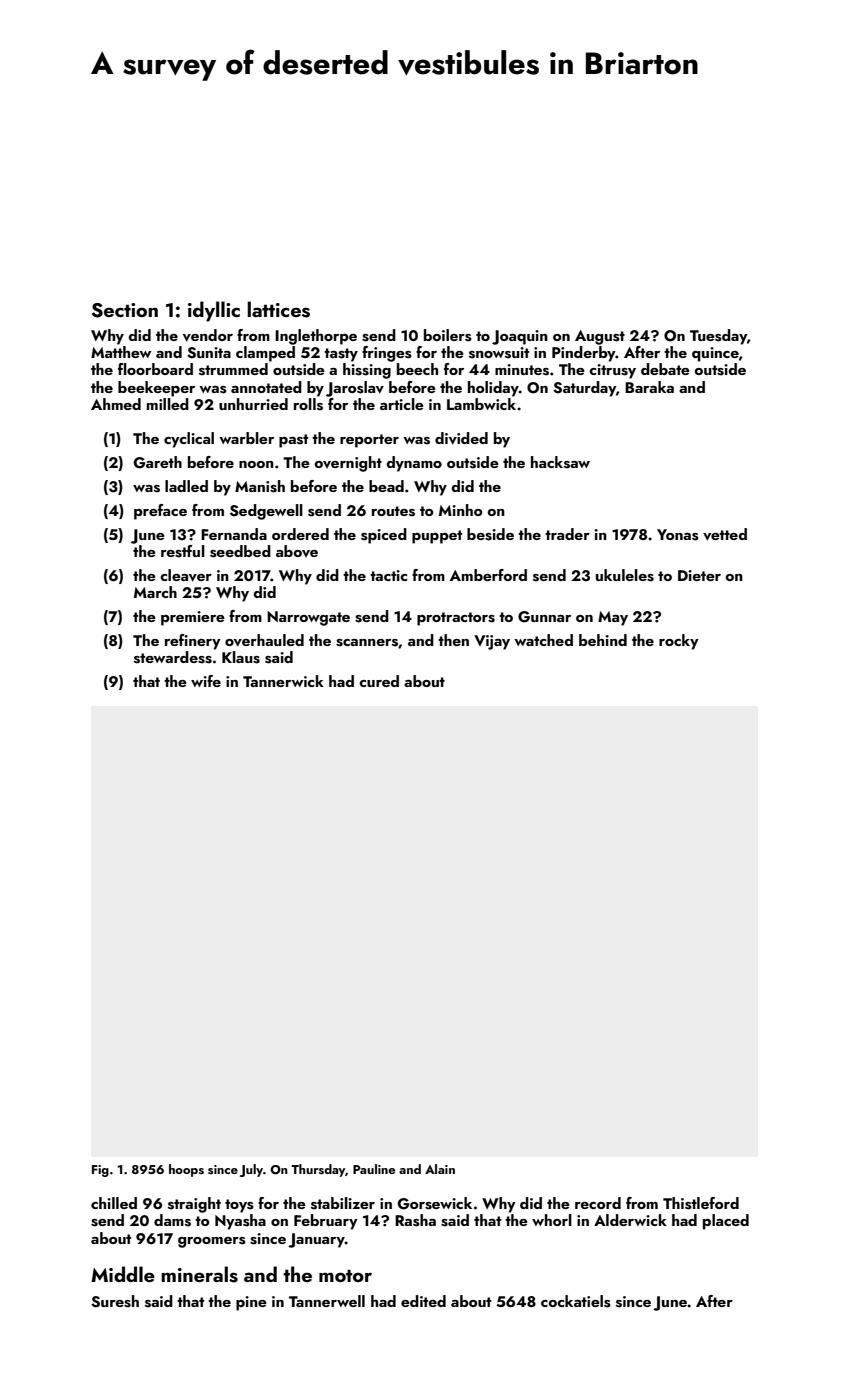 The width and height of the document is (849, 1400). Describe the element at coordinates (598, 1203) in the document. I see `record` at that location.
